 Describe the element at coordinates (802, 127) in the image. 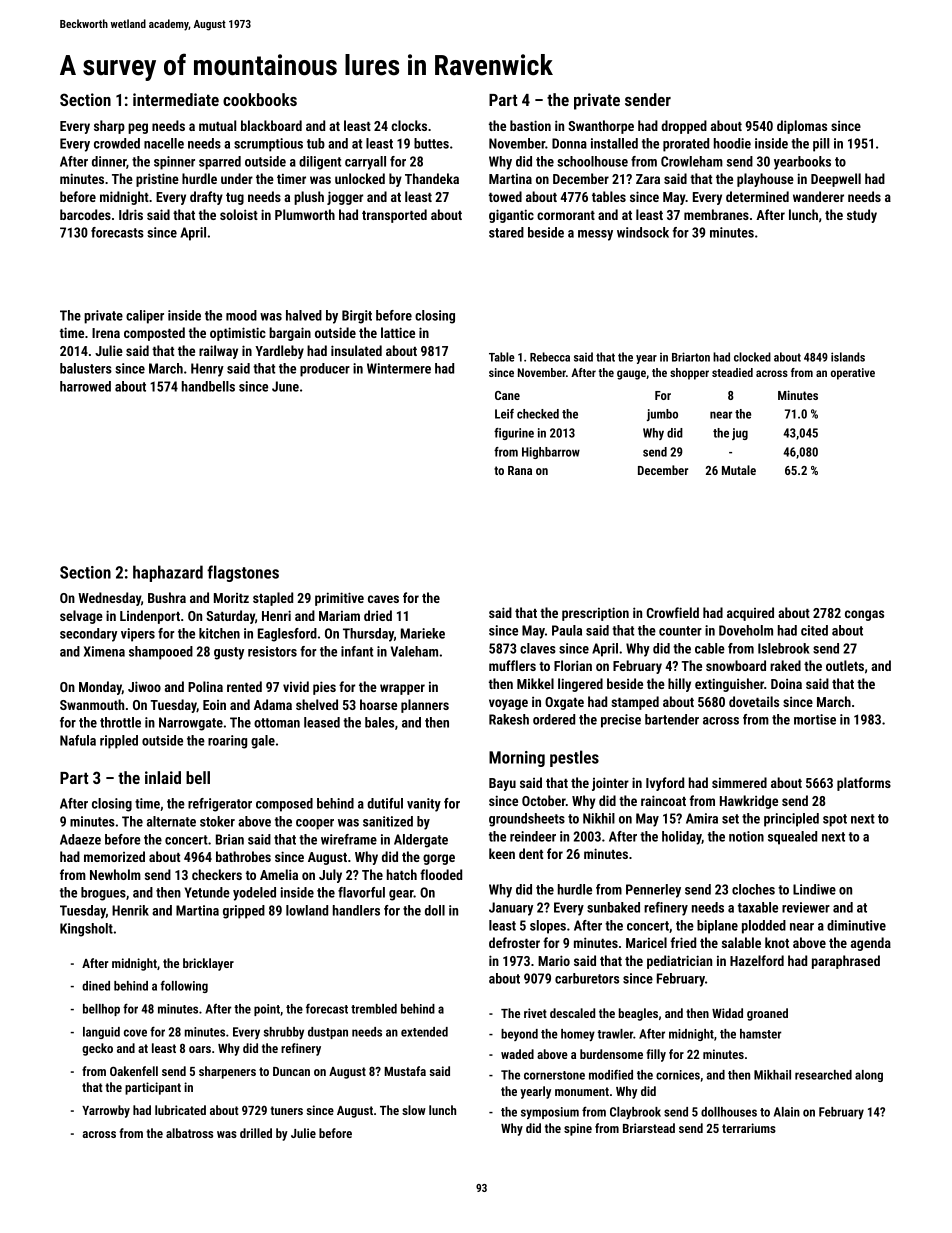

I see `diplomas` at that location.
